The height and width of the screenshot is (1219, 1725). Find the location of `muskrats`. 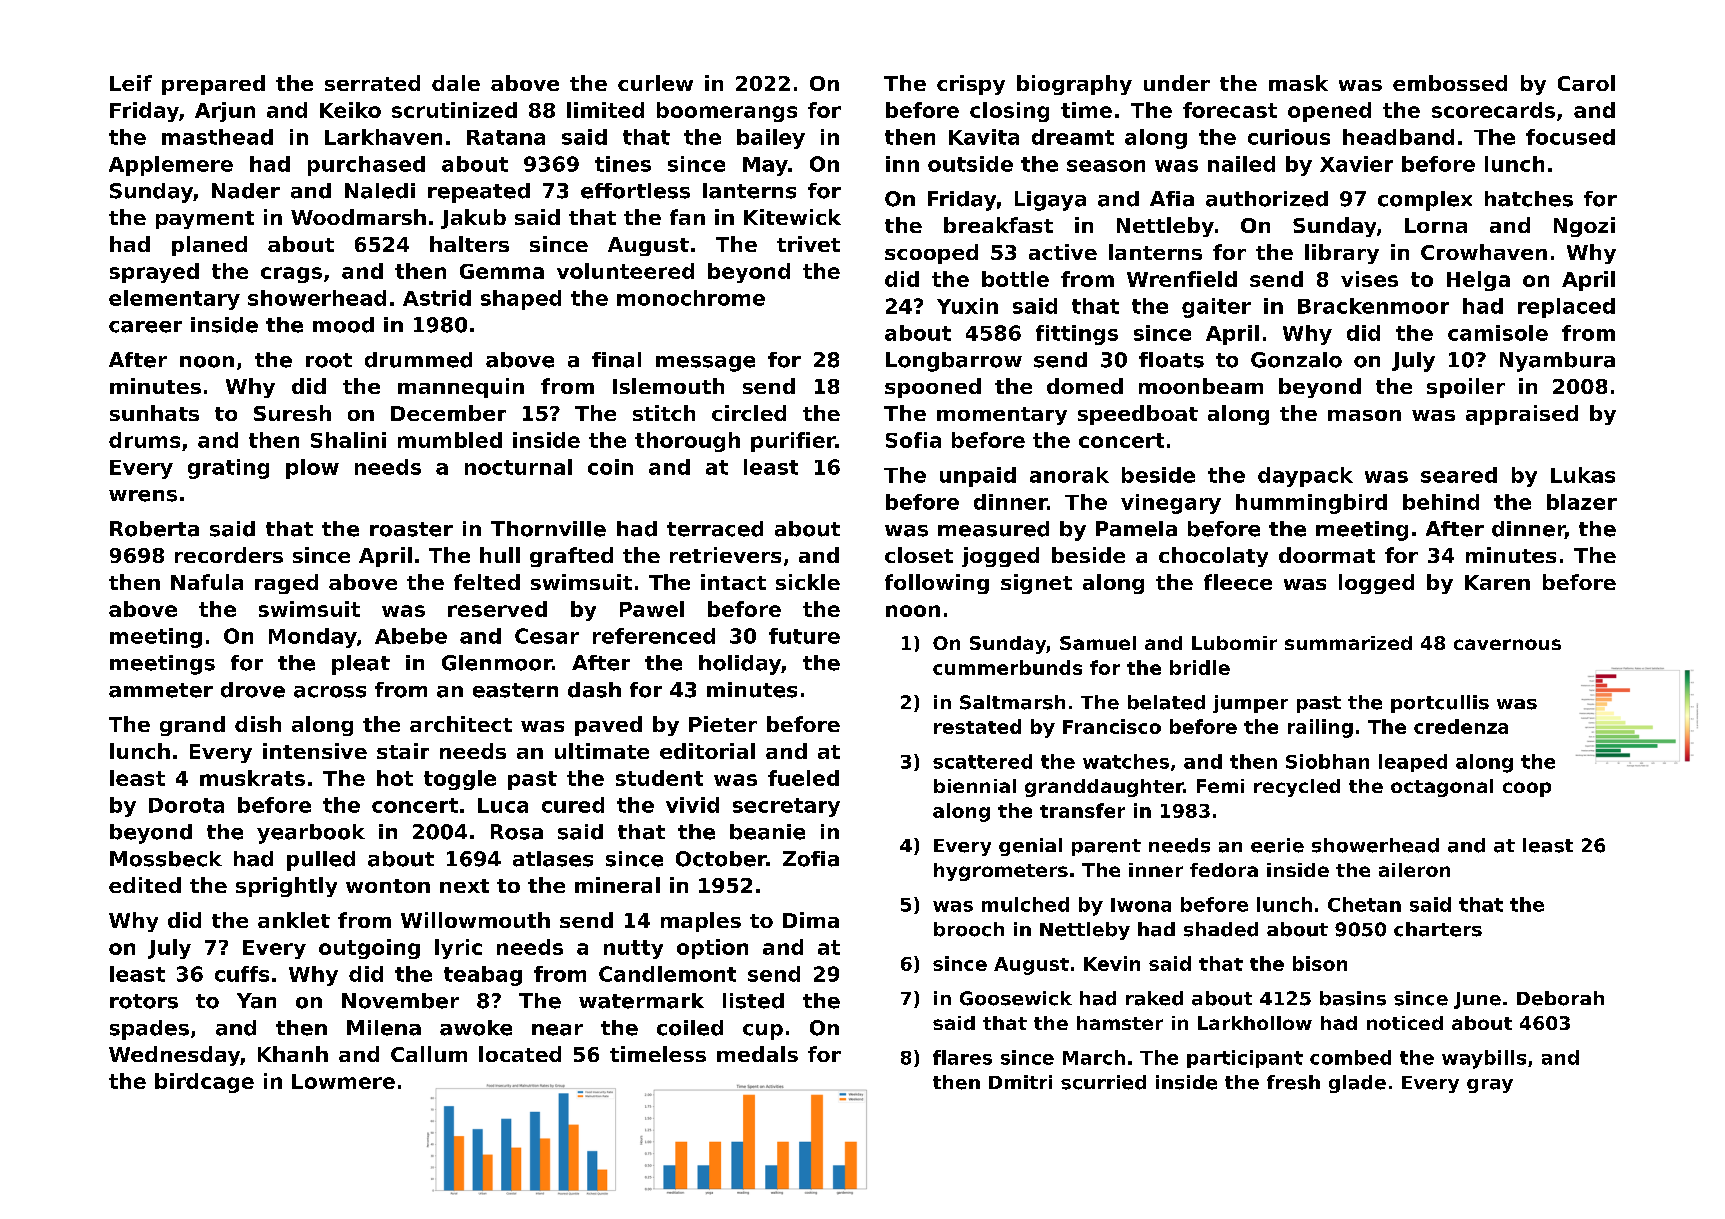

muskrats is located at coordinates (252, 778).
